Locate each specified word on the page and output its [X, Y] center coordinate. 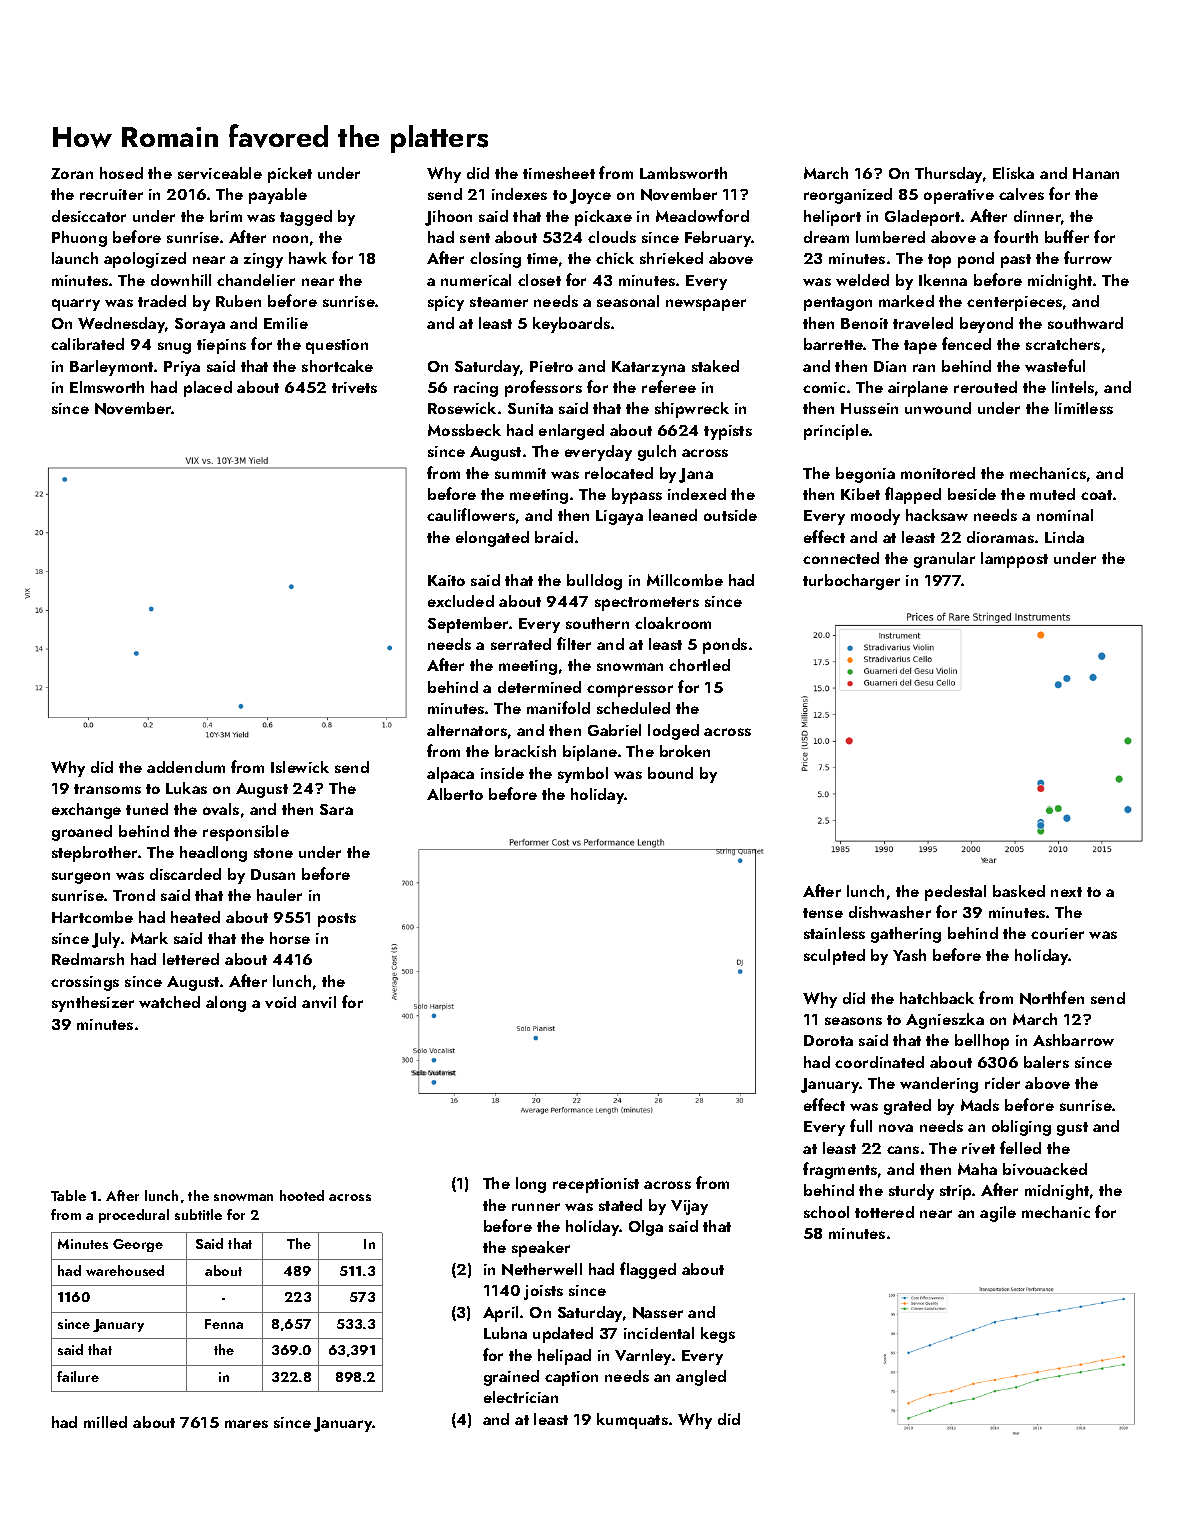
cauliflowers [471, 514]
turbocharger [851, 582]
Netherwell [542, 1269]
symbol [583, 775]
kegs [718, 1335]
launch [75, 258]
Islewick [300, 767]
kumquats [632, 1421]
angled [701, 1378]
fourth [1016, 236]
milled [105, 1422]
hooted [302, 1195]
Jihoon [448, 218]
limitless [1084, 408]
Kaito [446, 580]
